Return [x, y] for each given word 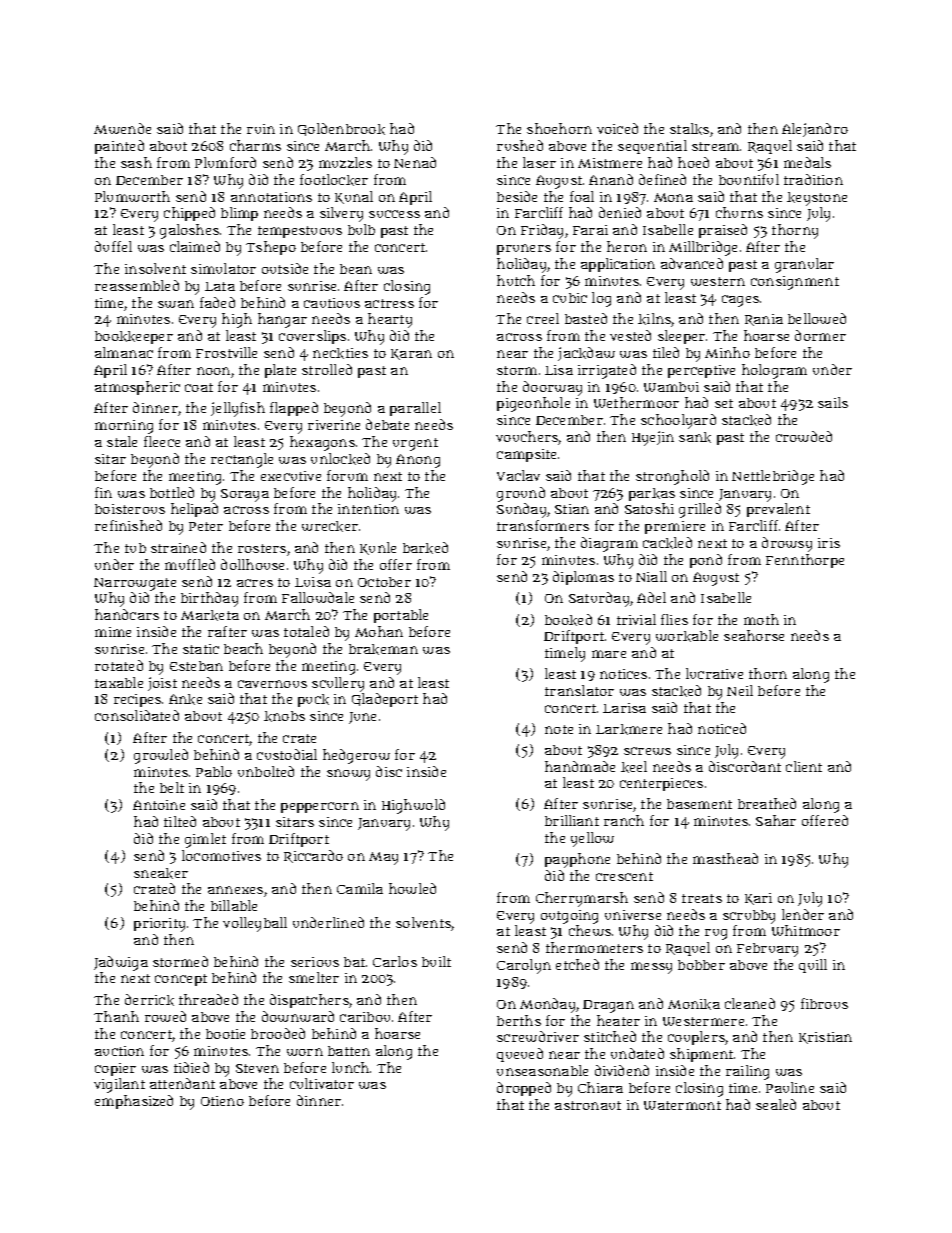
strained [178, 547]
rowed [165, 1016]
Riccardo [313, 856]
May [383, 858]
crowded [804, 436]
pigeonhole [533, 404]
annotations [271, 197]
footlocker [334, 180]
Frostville [226, 352]
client [804, 766]
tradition [813, 179]
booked [568, 620]
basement [699, 804]
